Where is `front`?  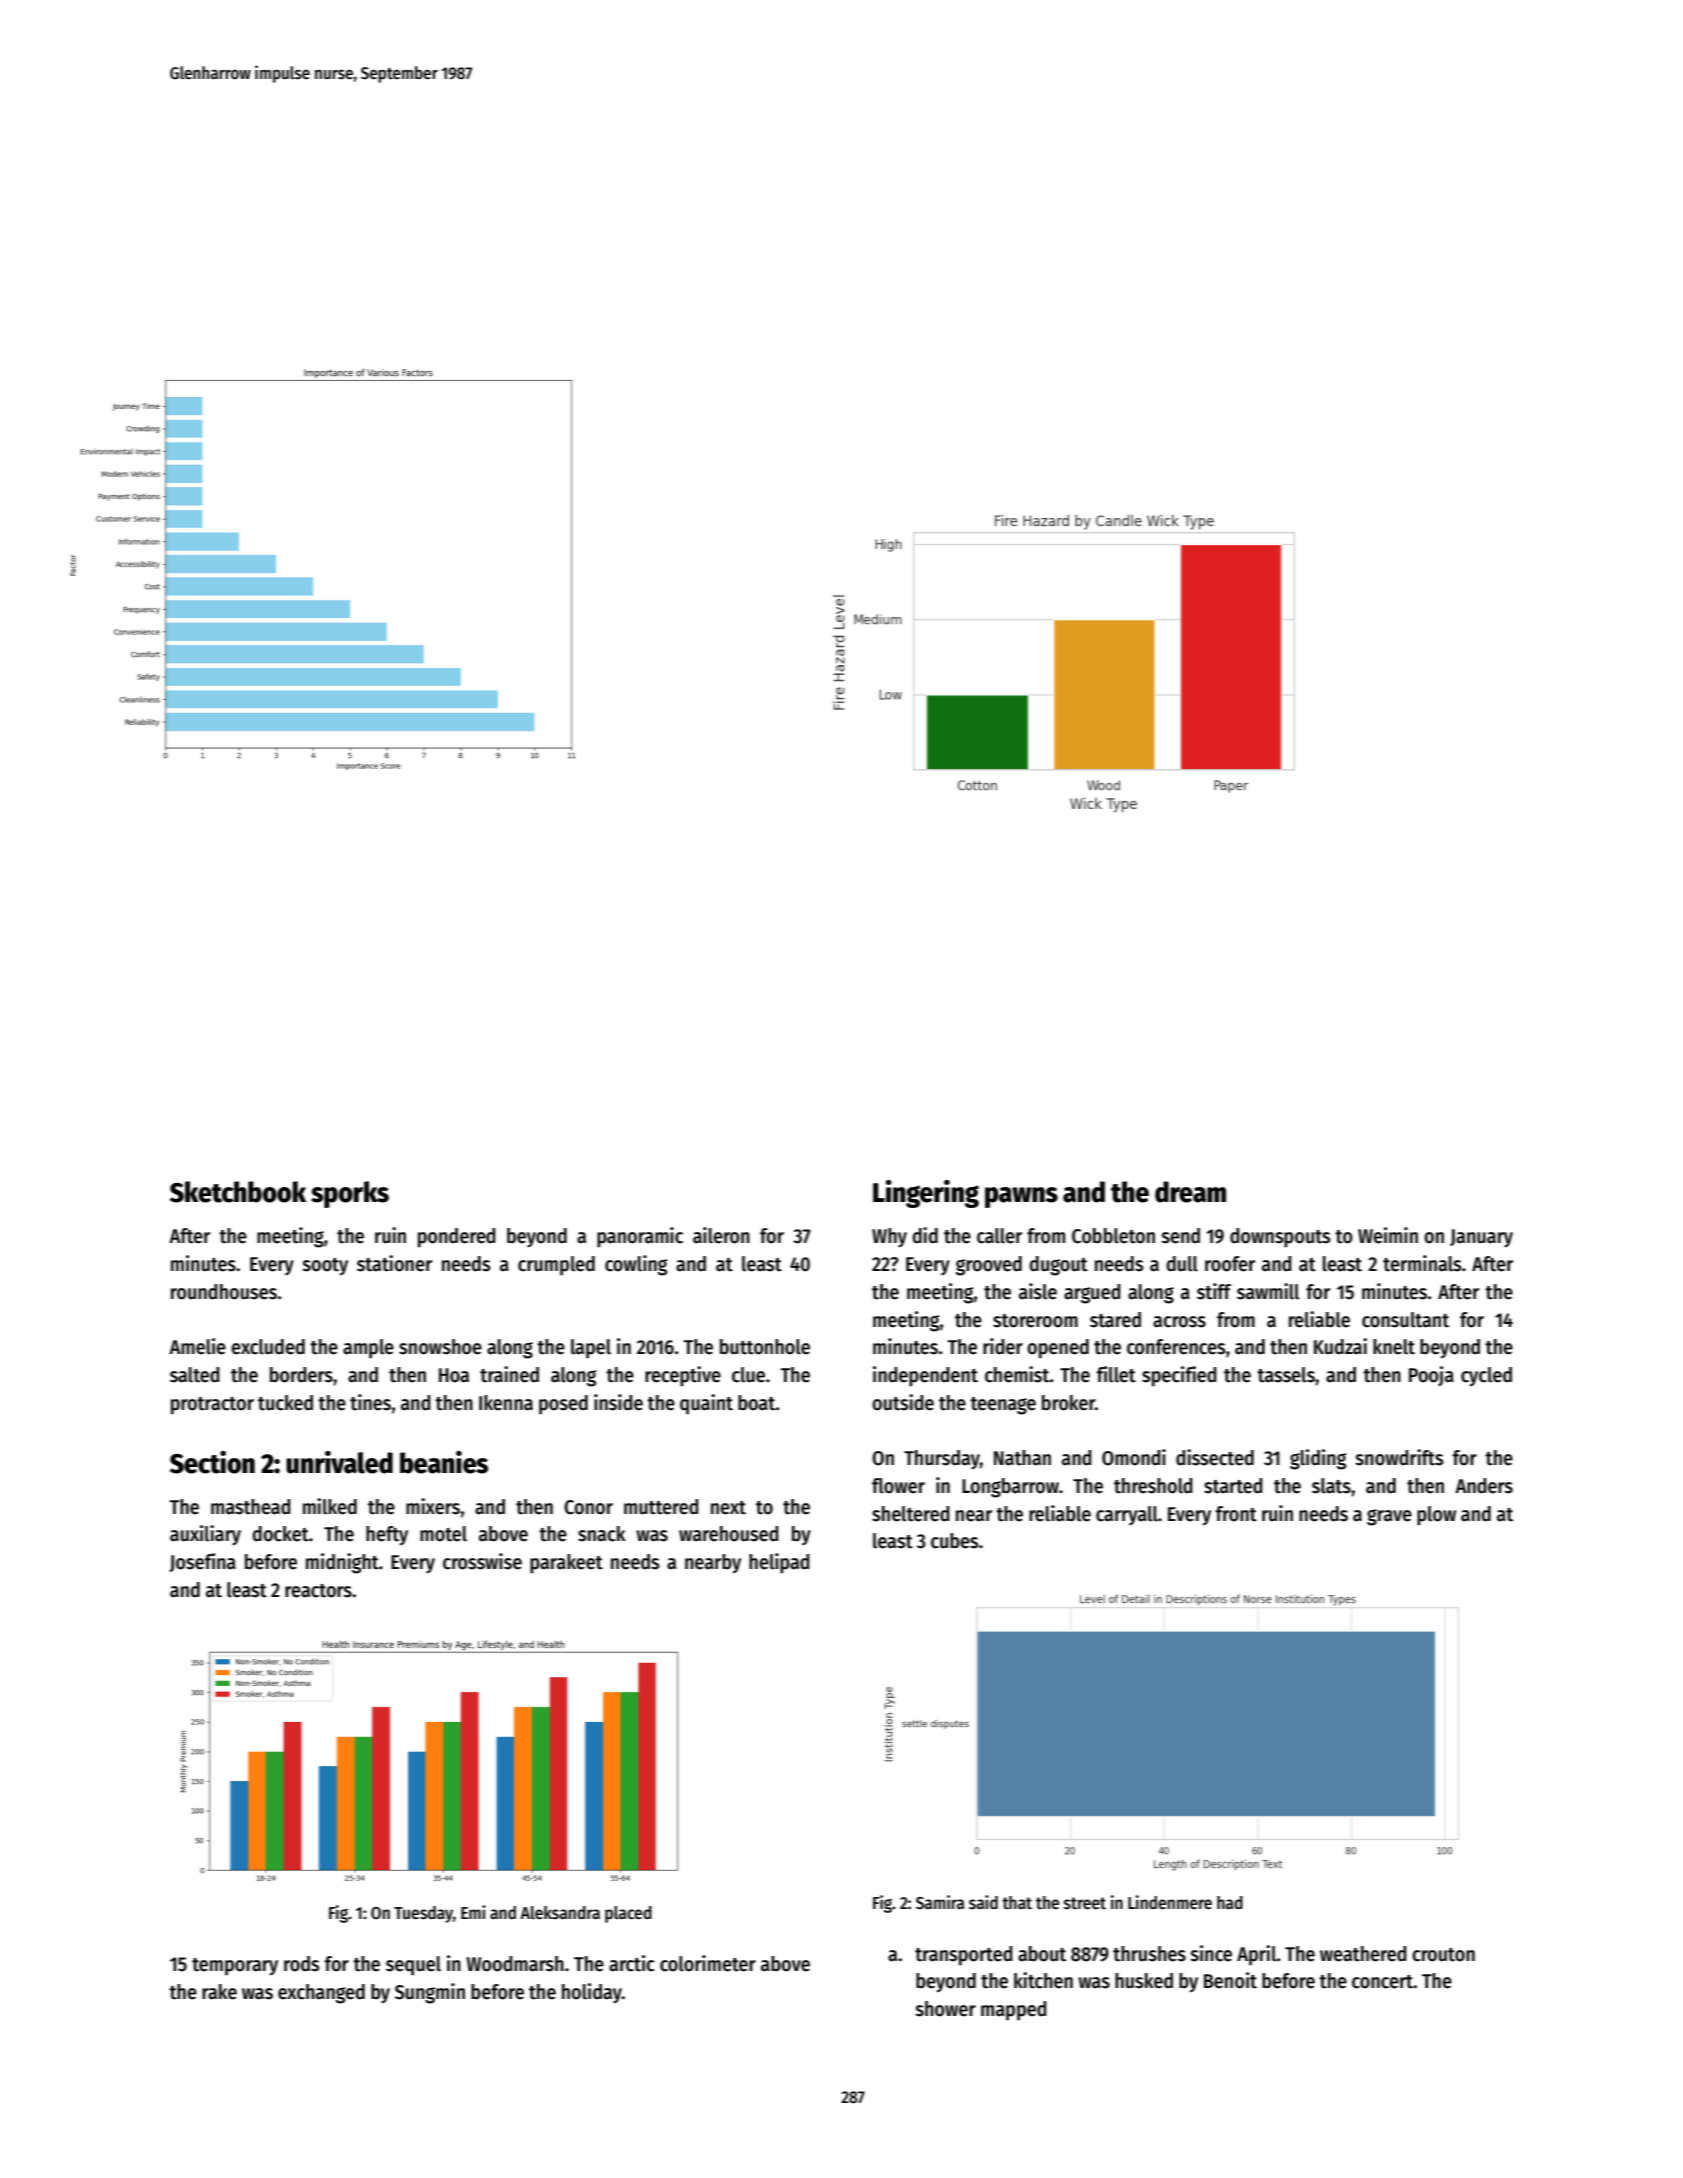
front is located at coordinates (1236, 1514).
